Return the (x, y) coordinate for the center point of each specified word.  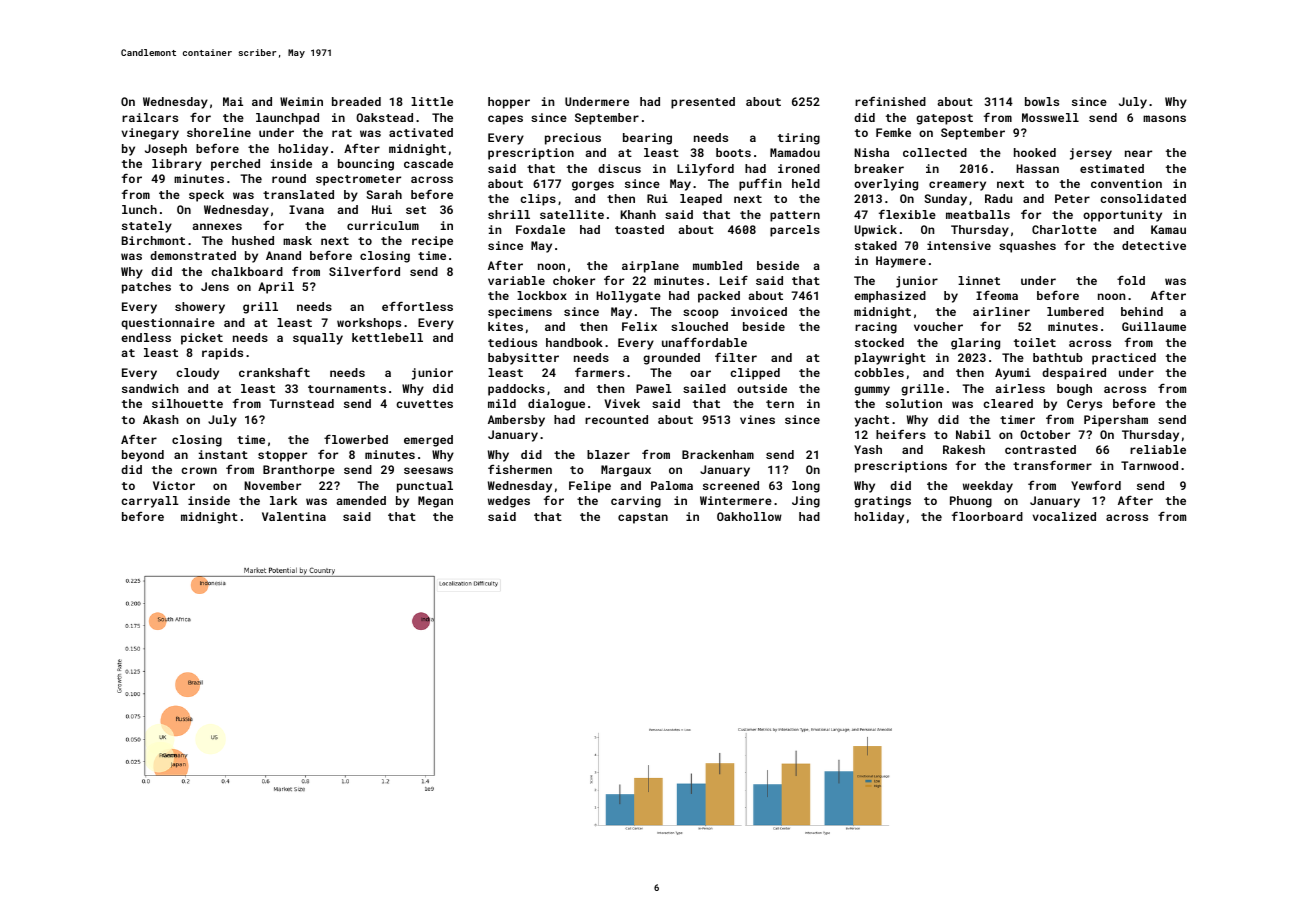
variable (516, 280)
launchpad (287, 119)
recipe (432, 242)
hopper (509, 103)
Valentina (294, 516)
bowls (1042, 101)
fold (1131, 280)
